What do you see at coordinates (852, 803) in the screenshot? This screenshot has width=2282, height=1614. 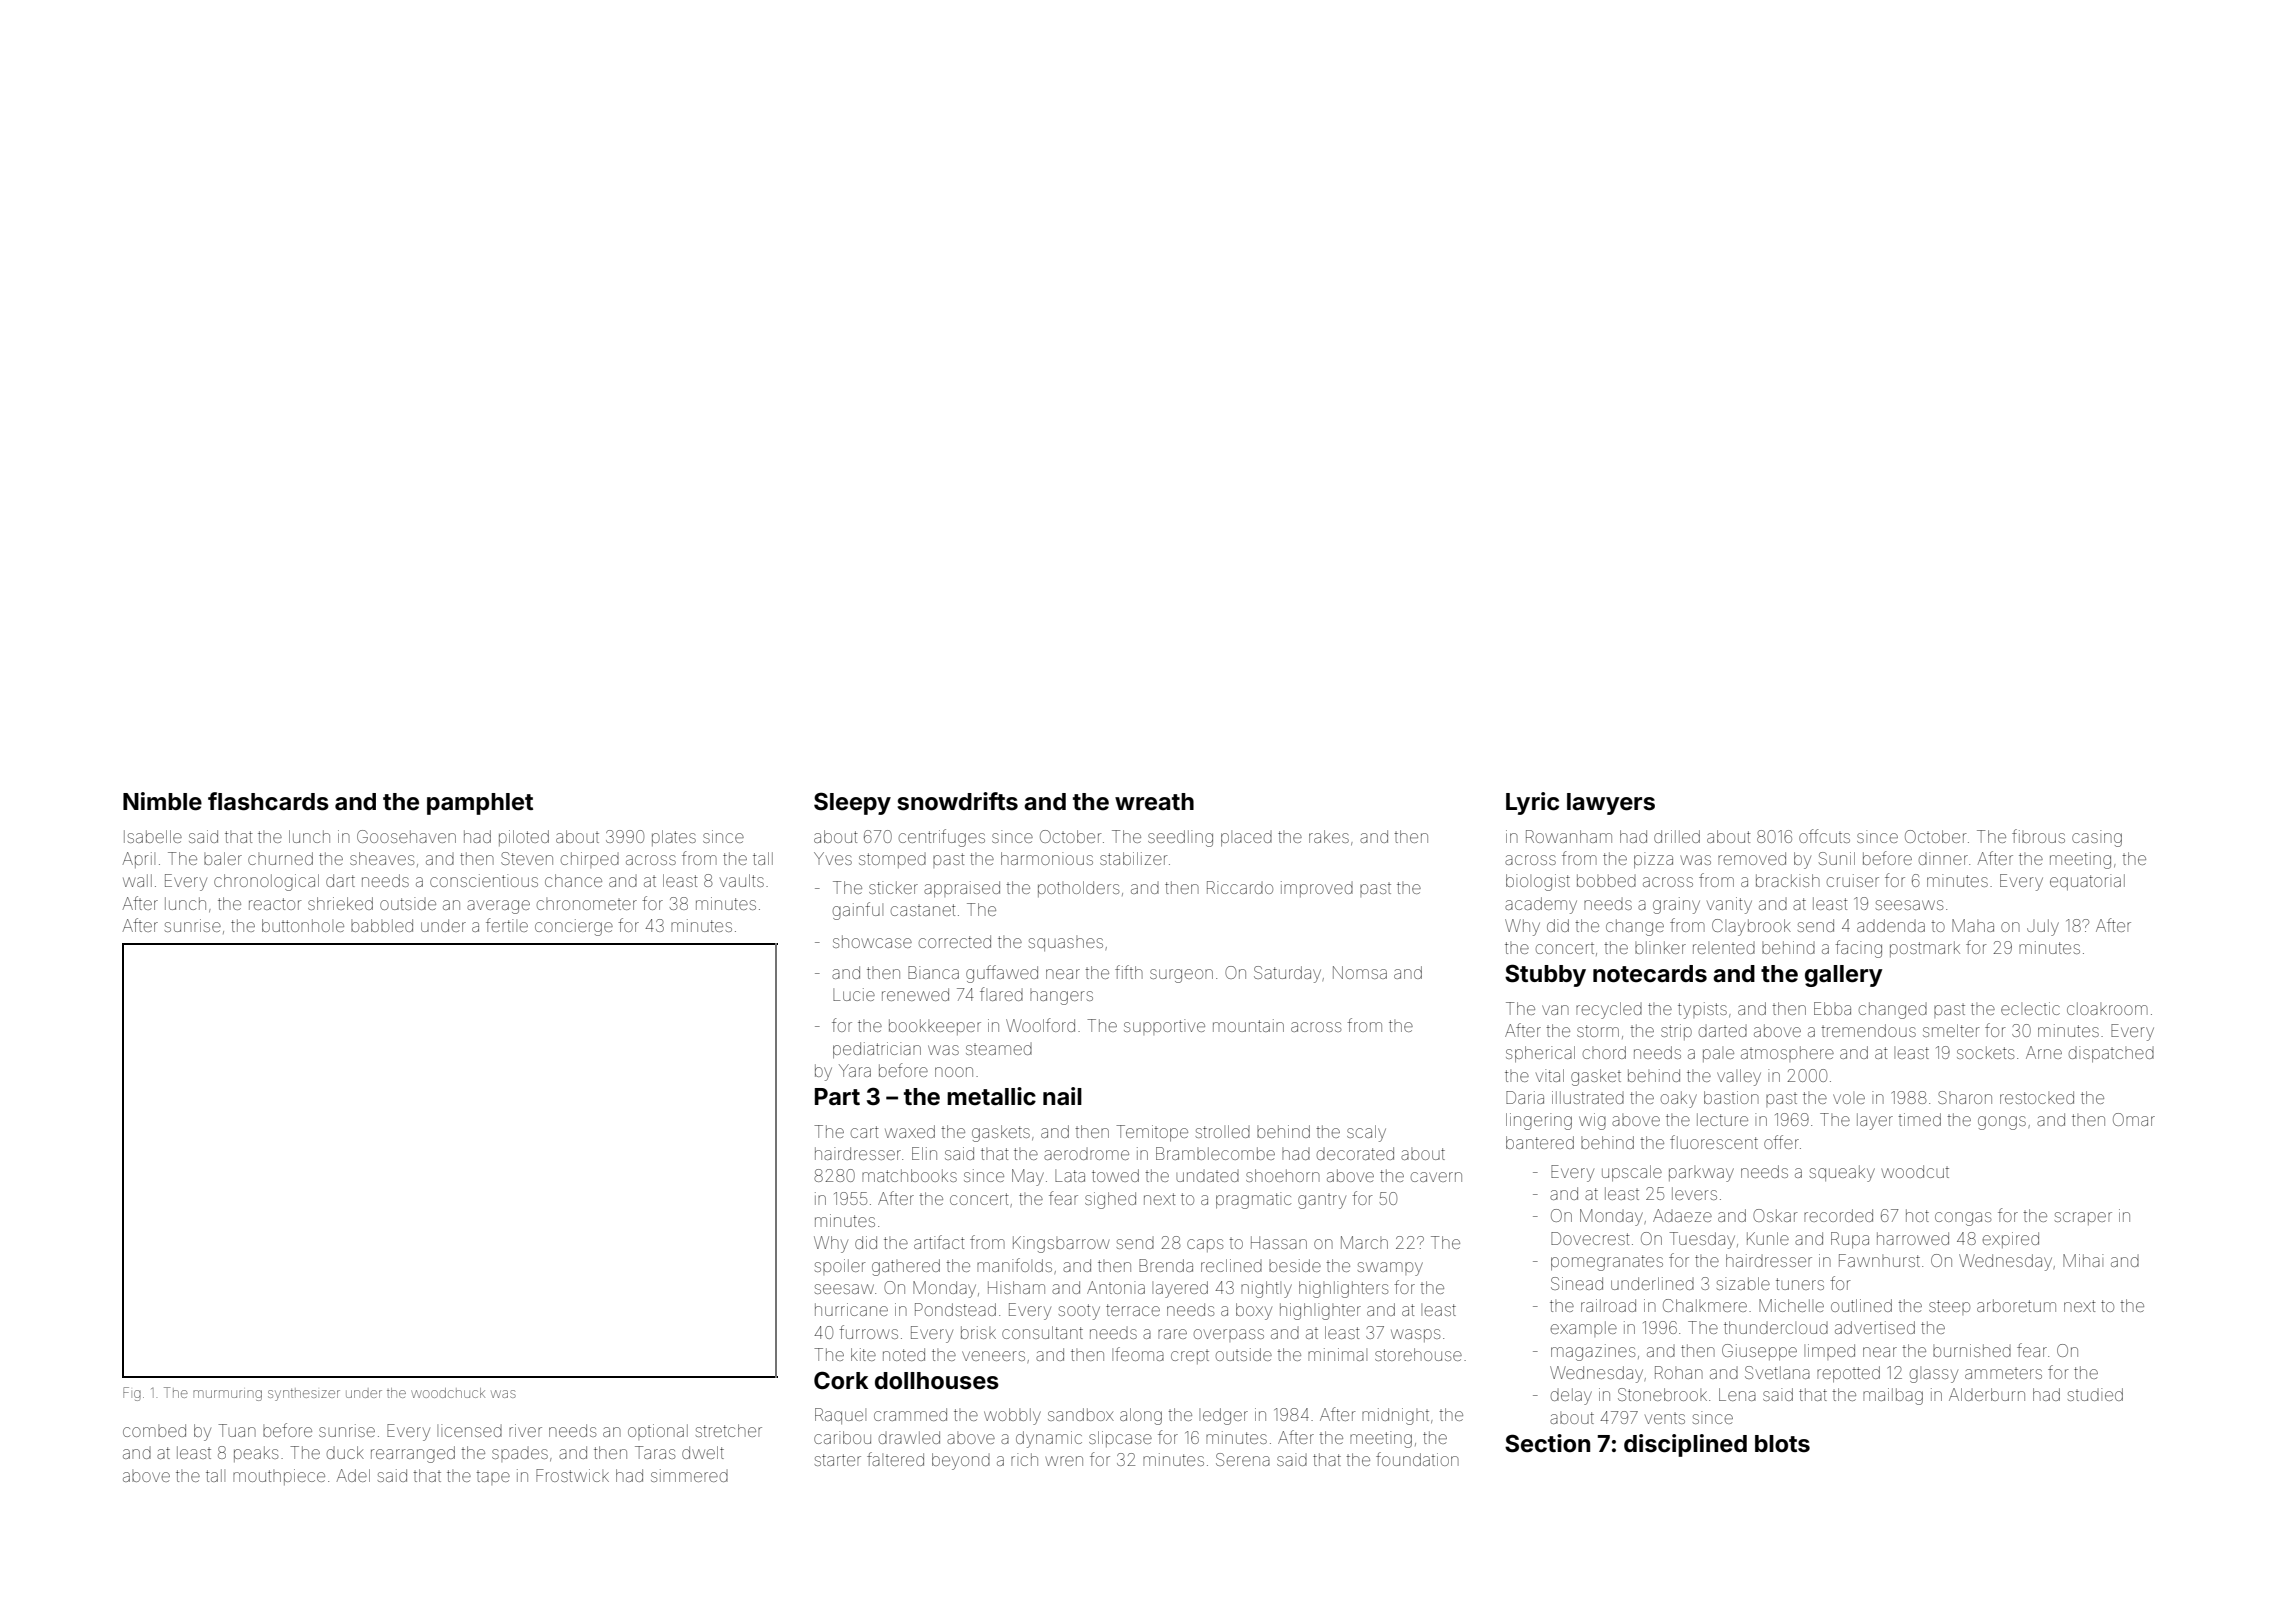 I see `Sleepy` at bounding box center [852, 803].
